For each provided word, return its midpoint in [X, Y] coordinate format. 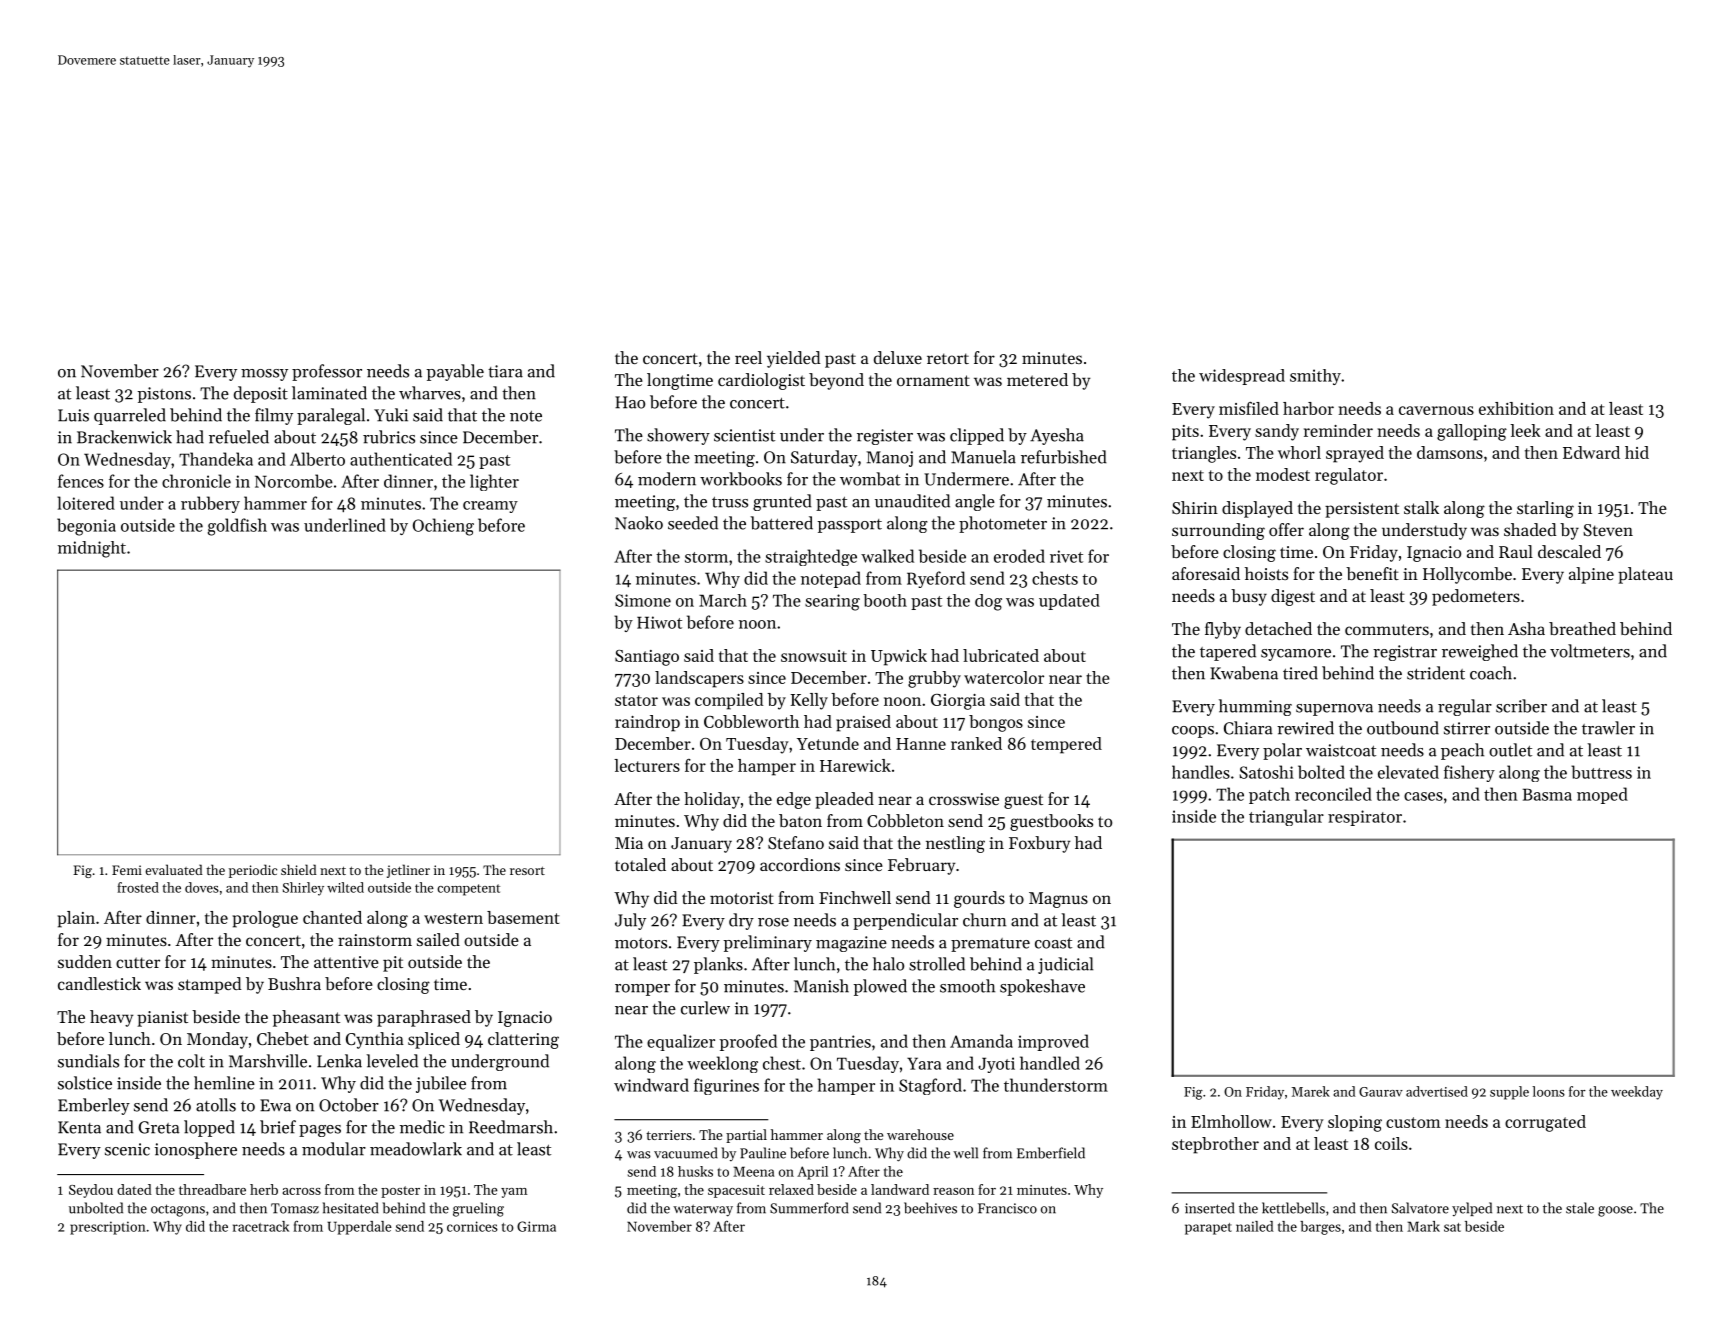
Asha [1526, 628]
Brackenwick [124, 437]
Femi [127, 870]
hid [1637, 452]
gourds [979, 899]
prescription [108, 1228]
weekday [1637, 1093]
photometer [1003, 524]
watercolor [1004, 677]
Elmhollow [1231, 1121]
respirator [1365, 818]
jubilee [441, 1084]
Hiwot [659, 622]
